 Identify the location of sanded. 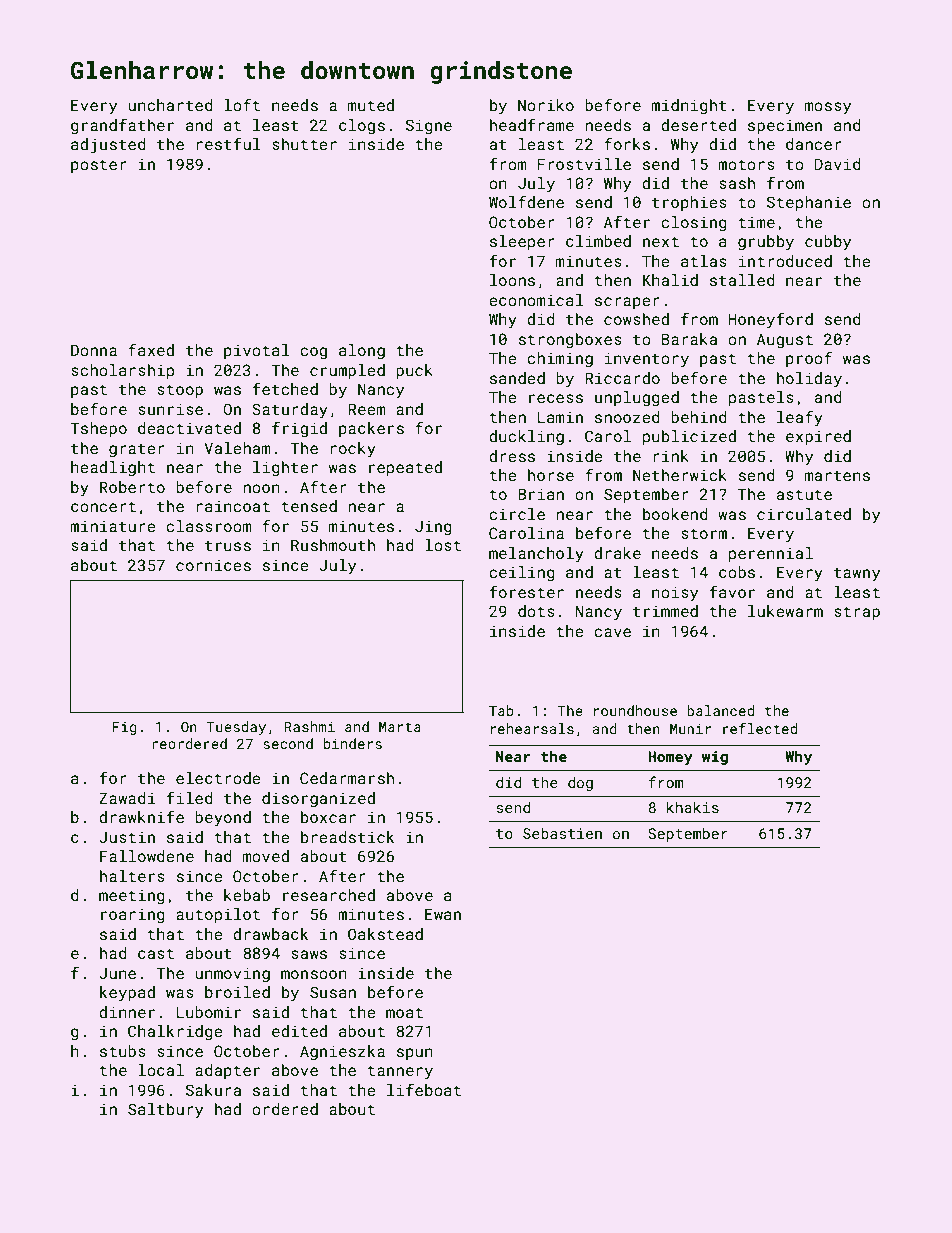
(517, 378).
